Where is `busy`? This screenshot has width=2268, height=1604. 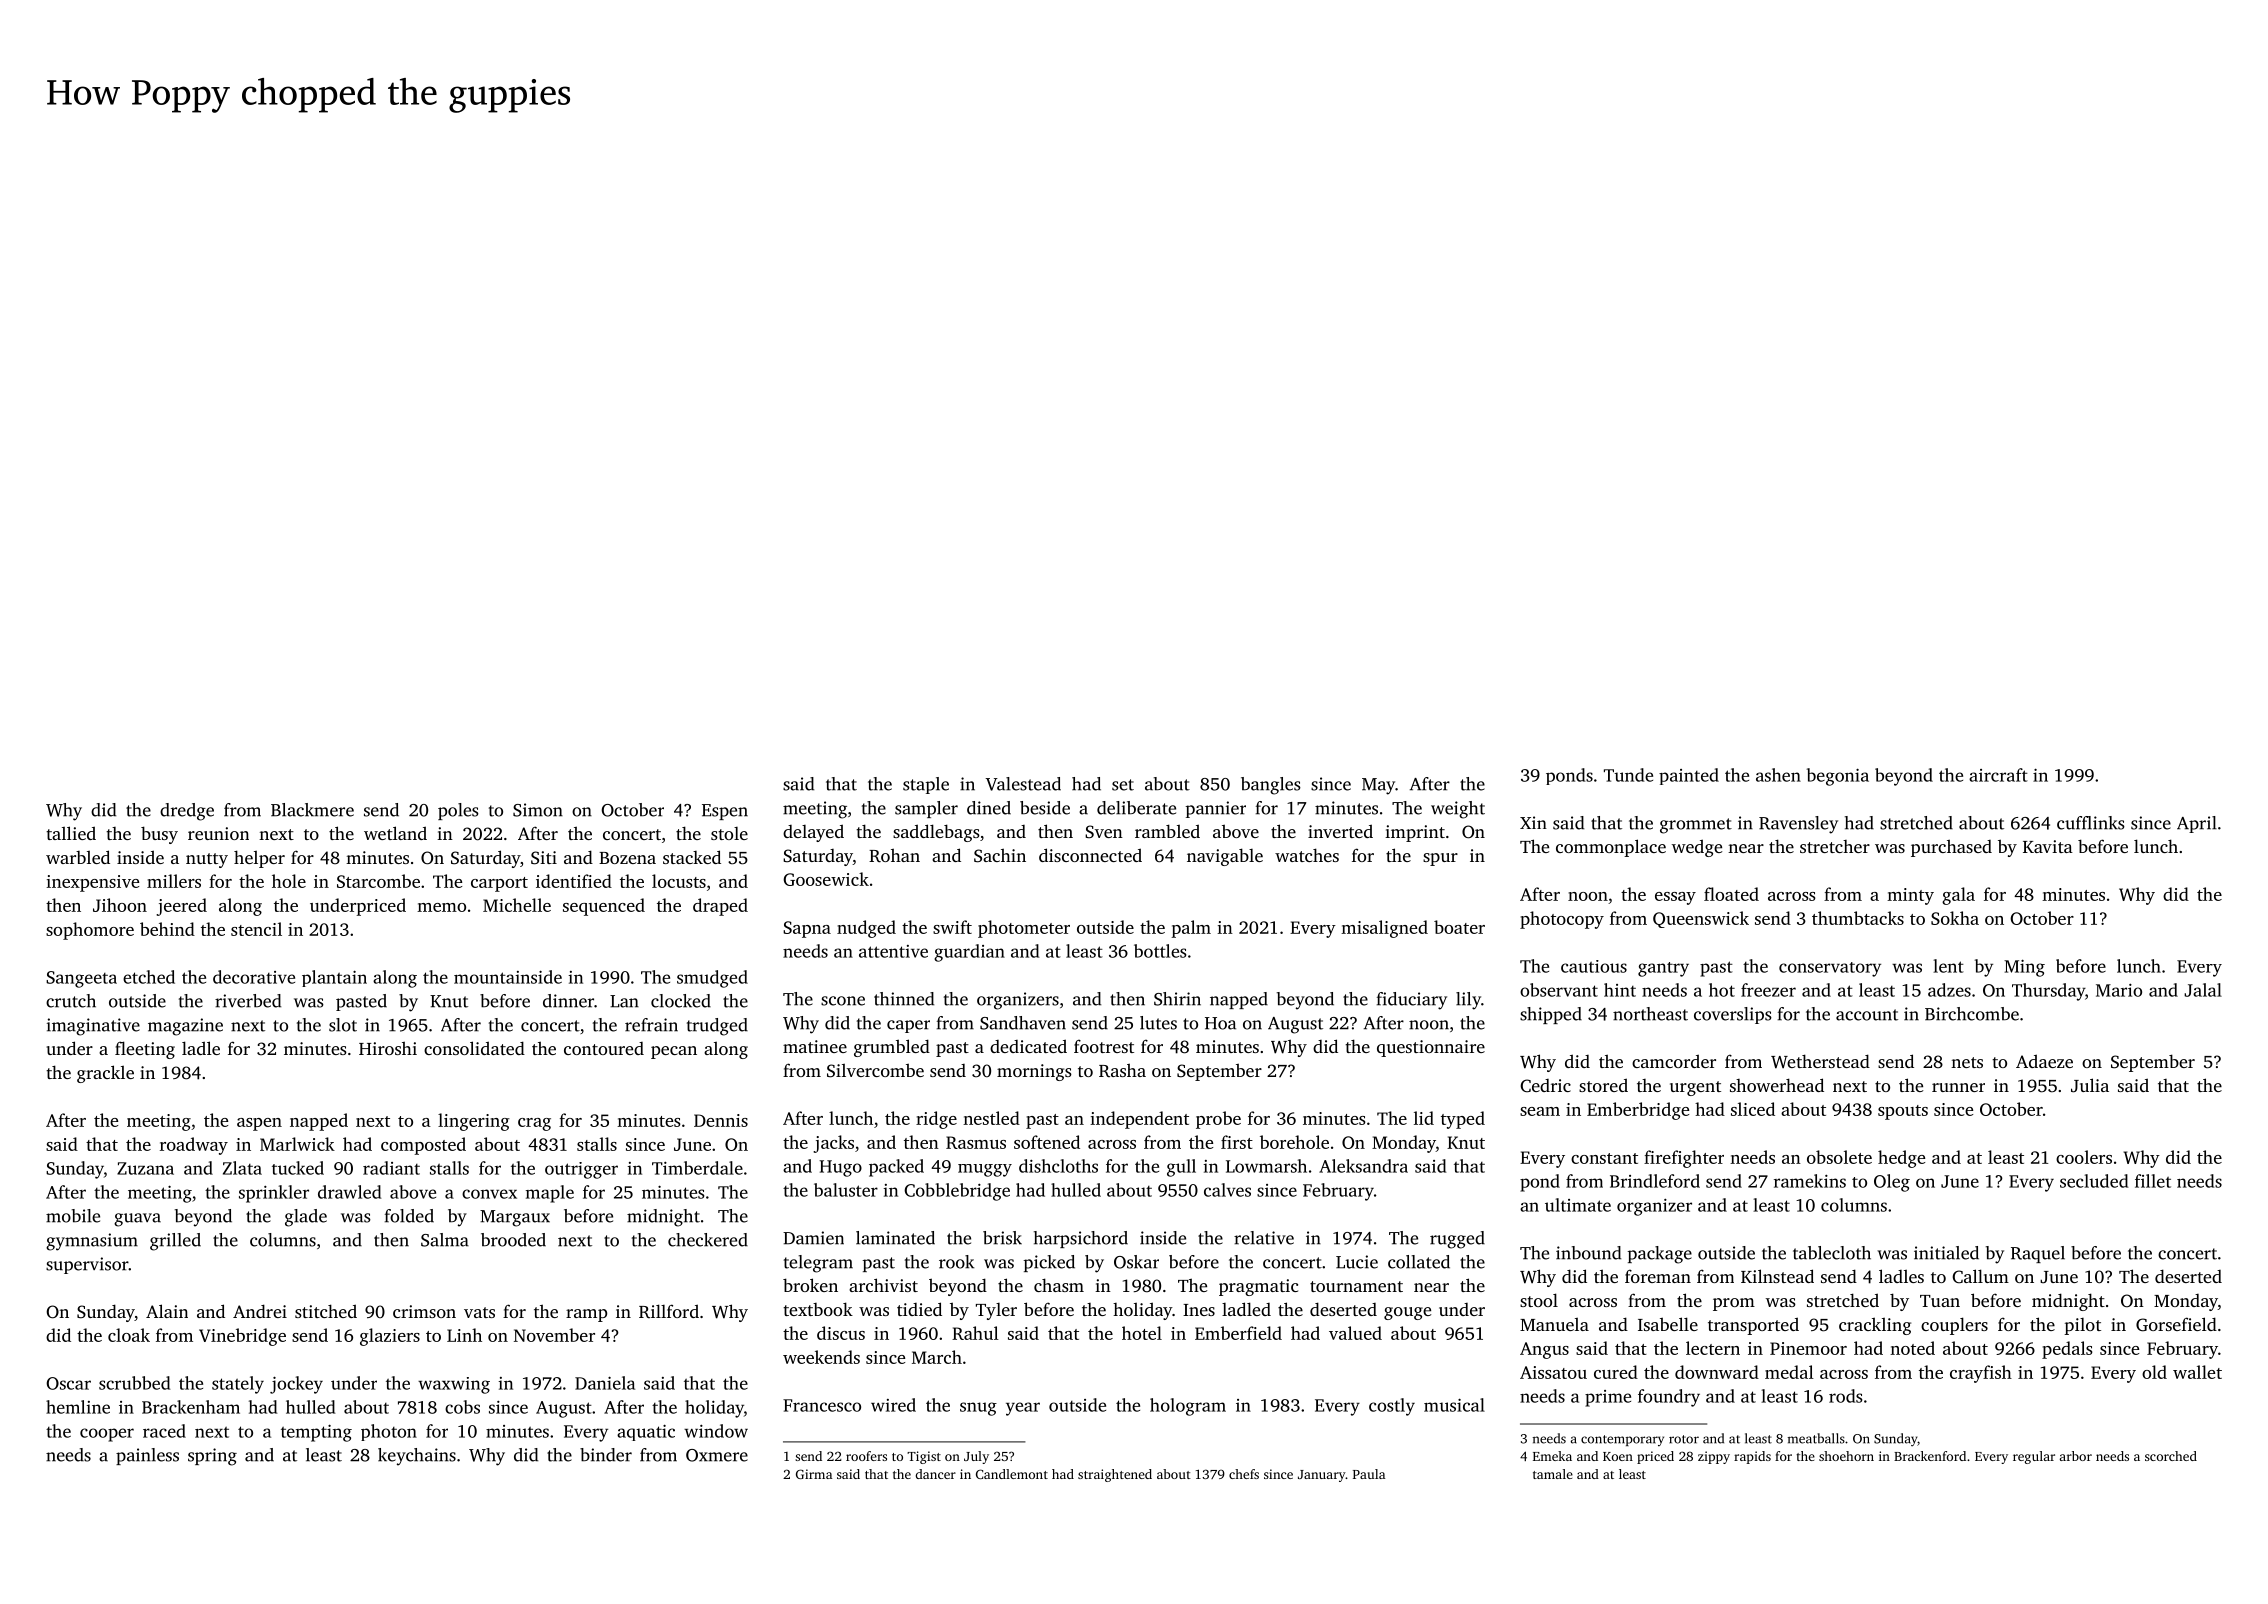
busy is located at coordinates (159, 835).
